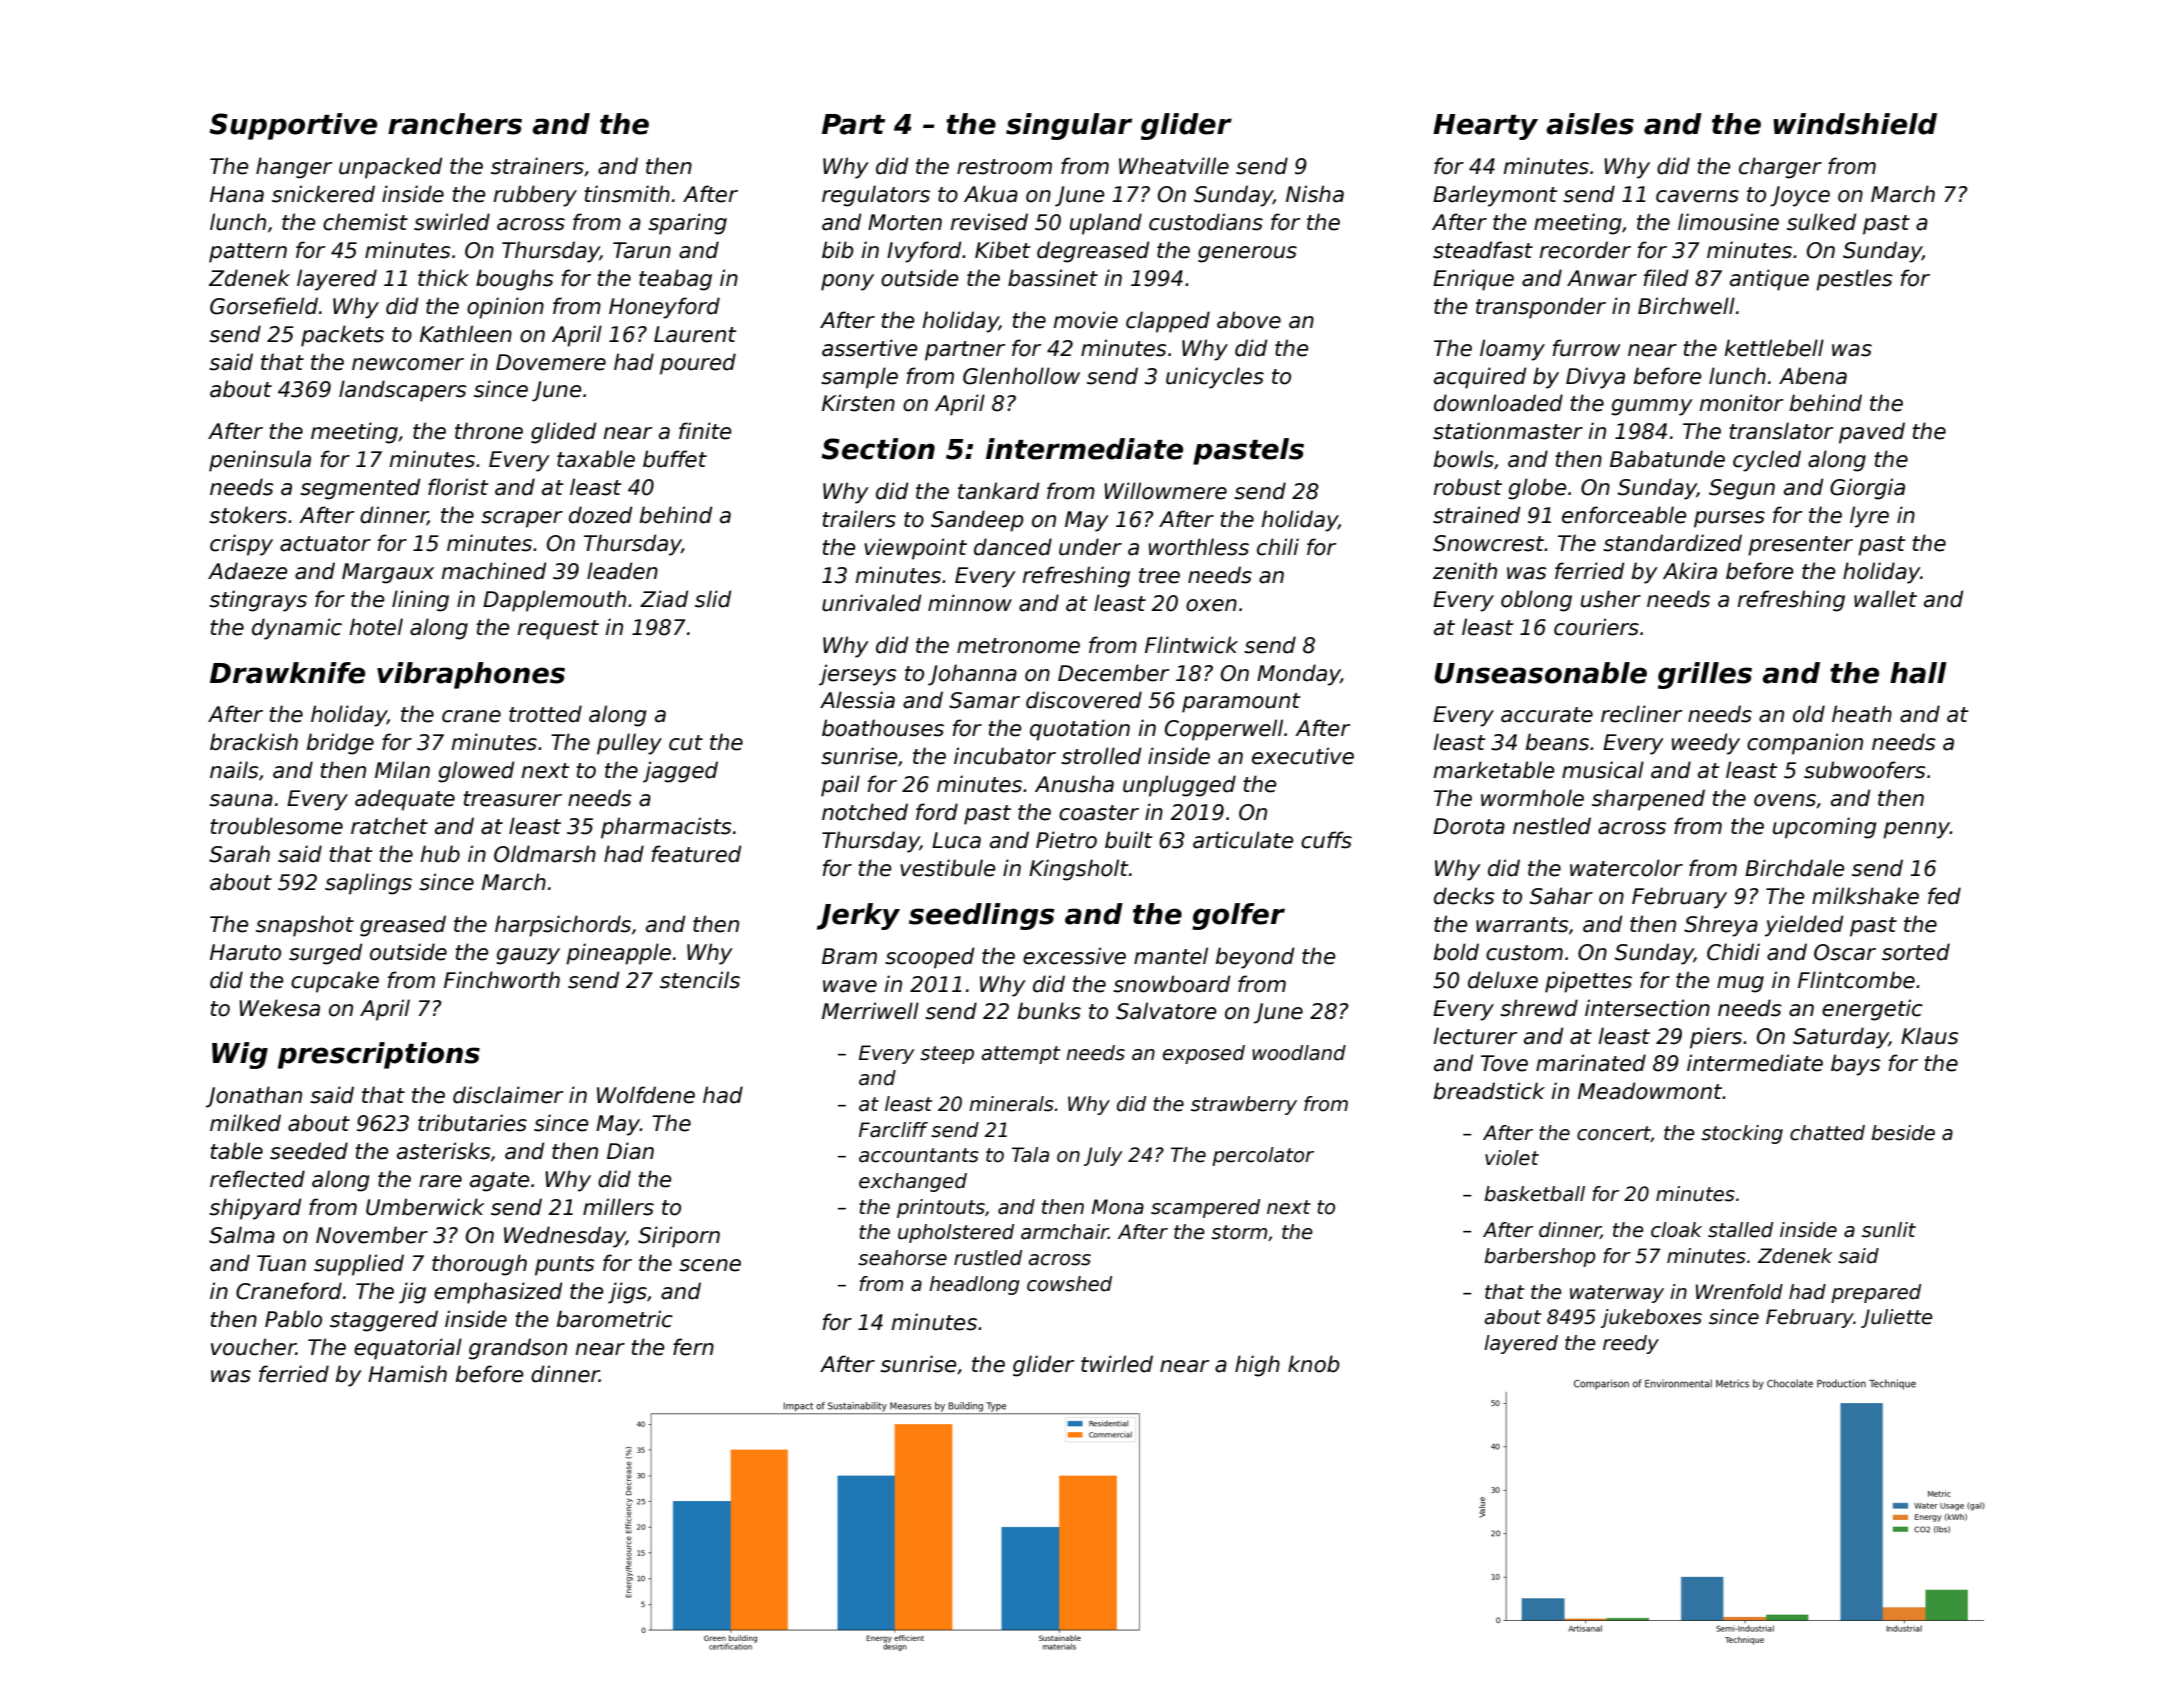  What do you see at coordinates (1590, 124) in the document?
I see `aisles` at bounding box center [1590, 124].
